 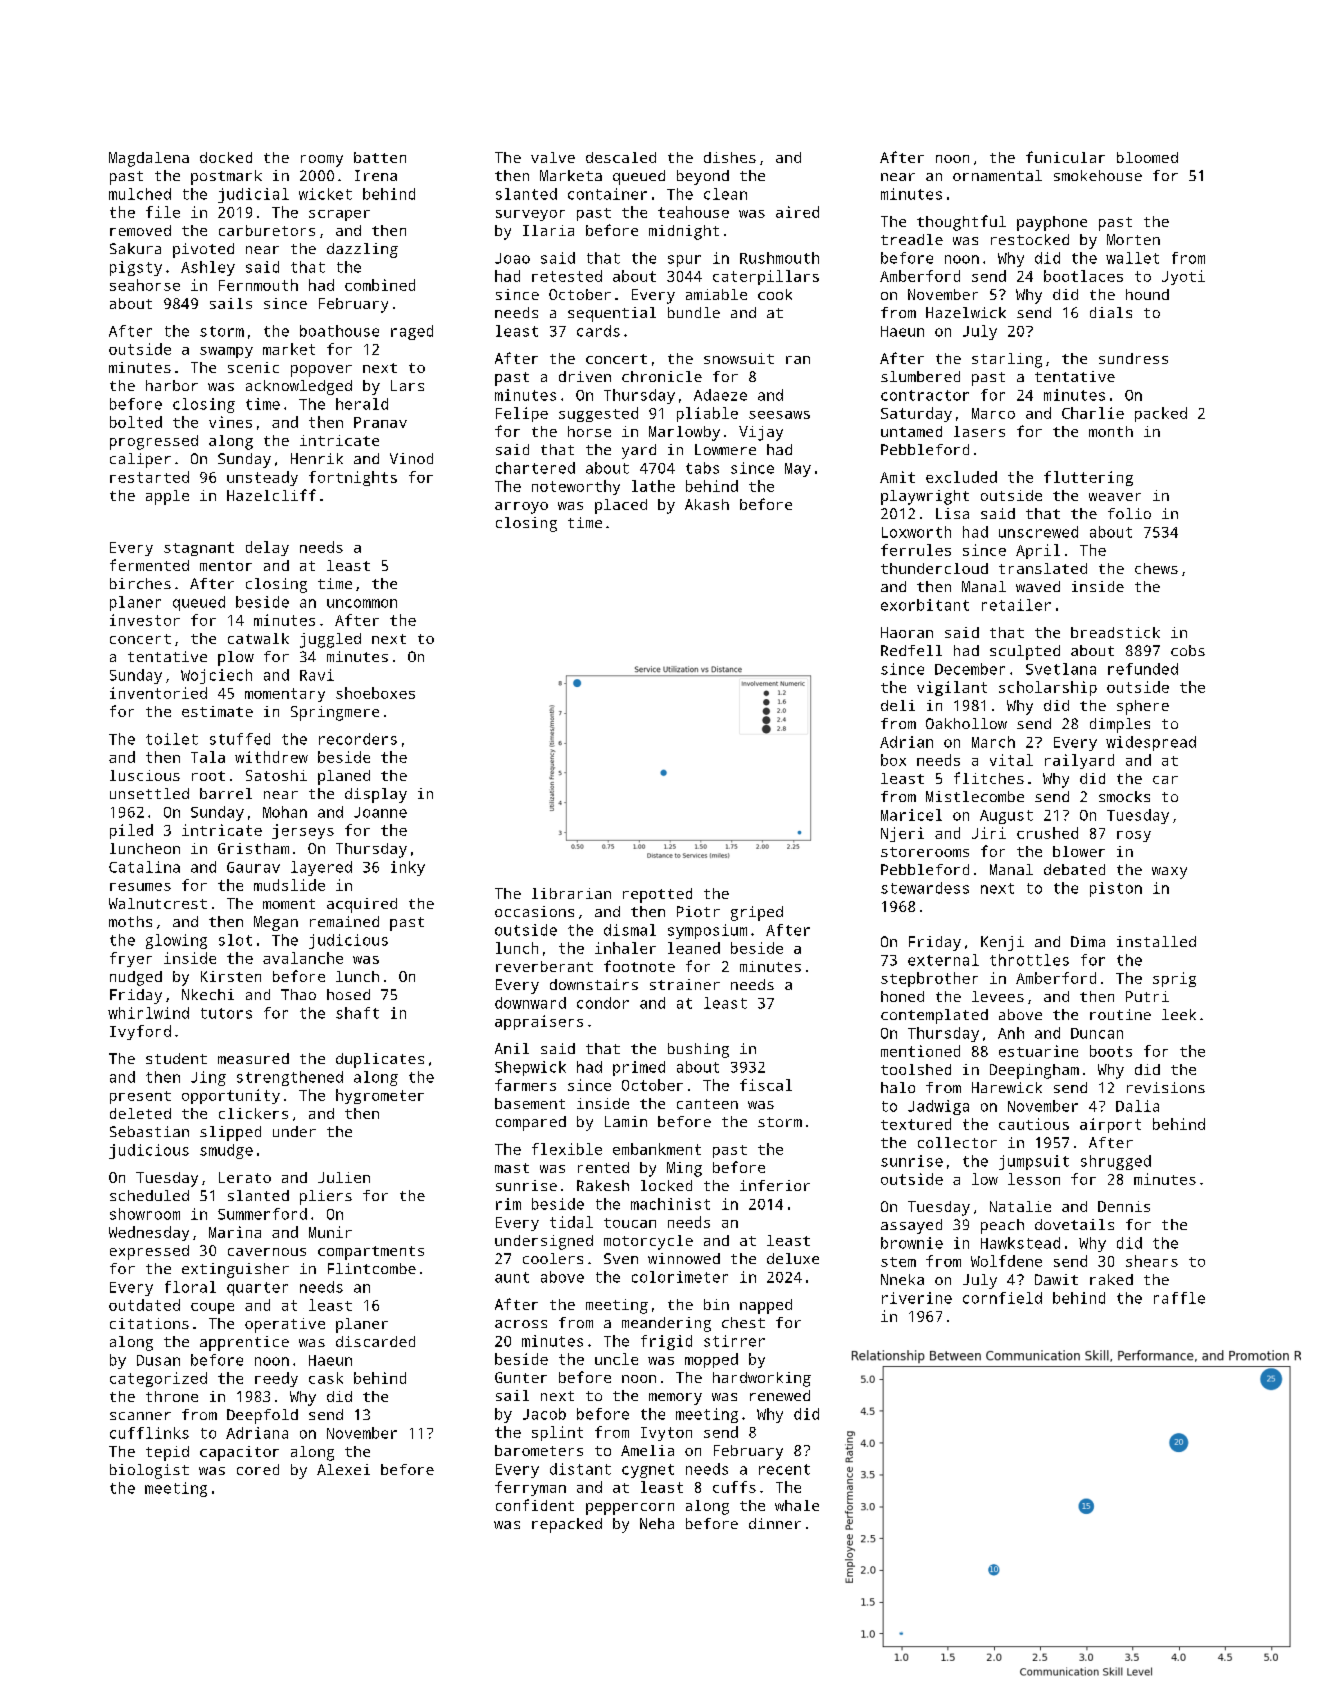 I want to click on Charlie, so click(x=1093, y=413).
